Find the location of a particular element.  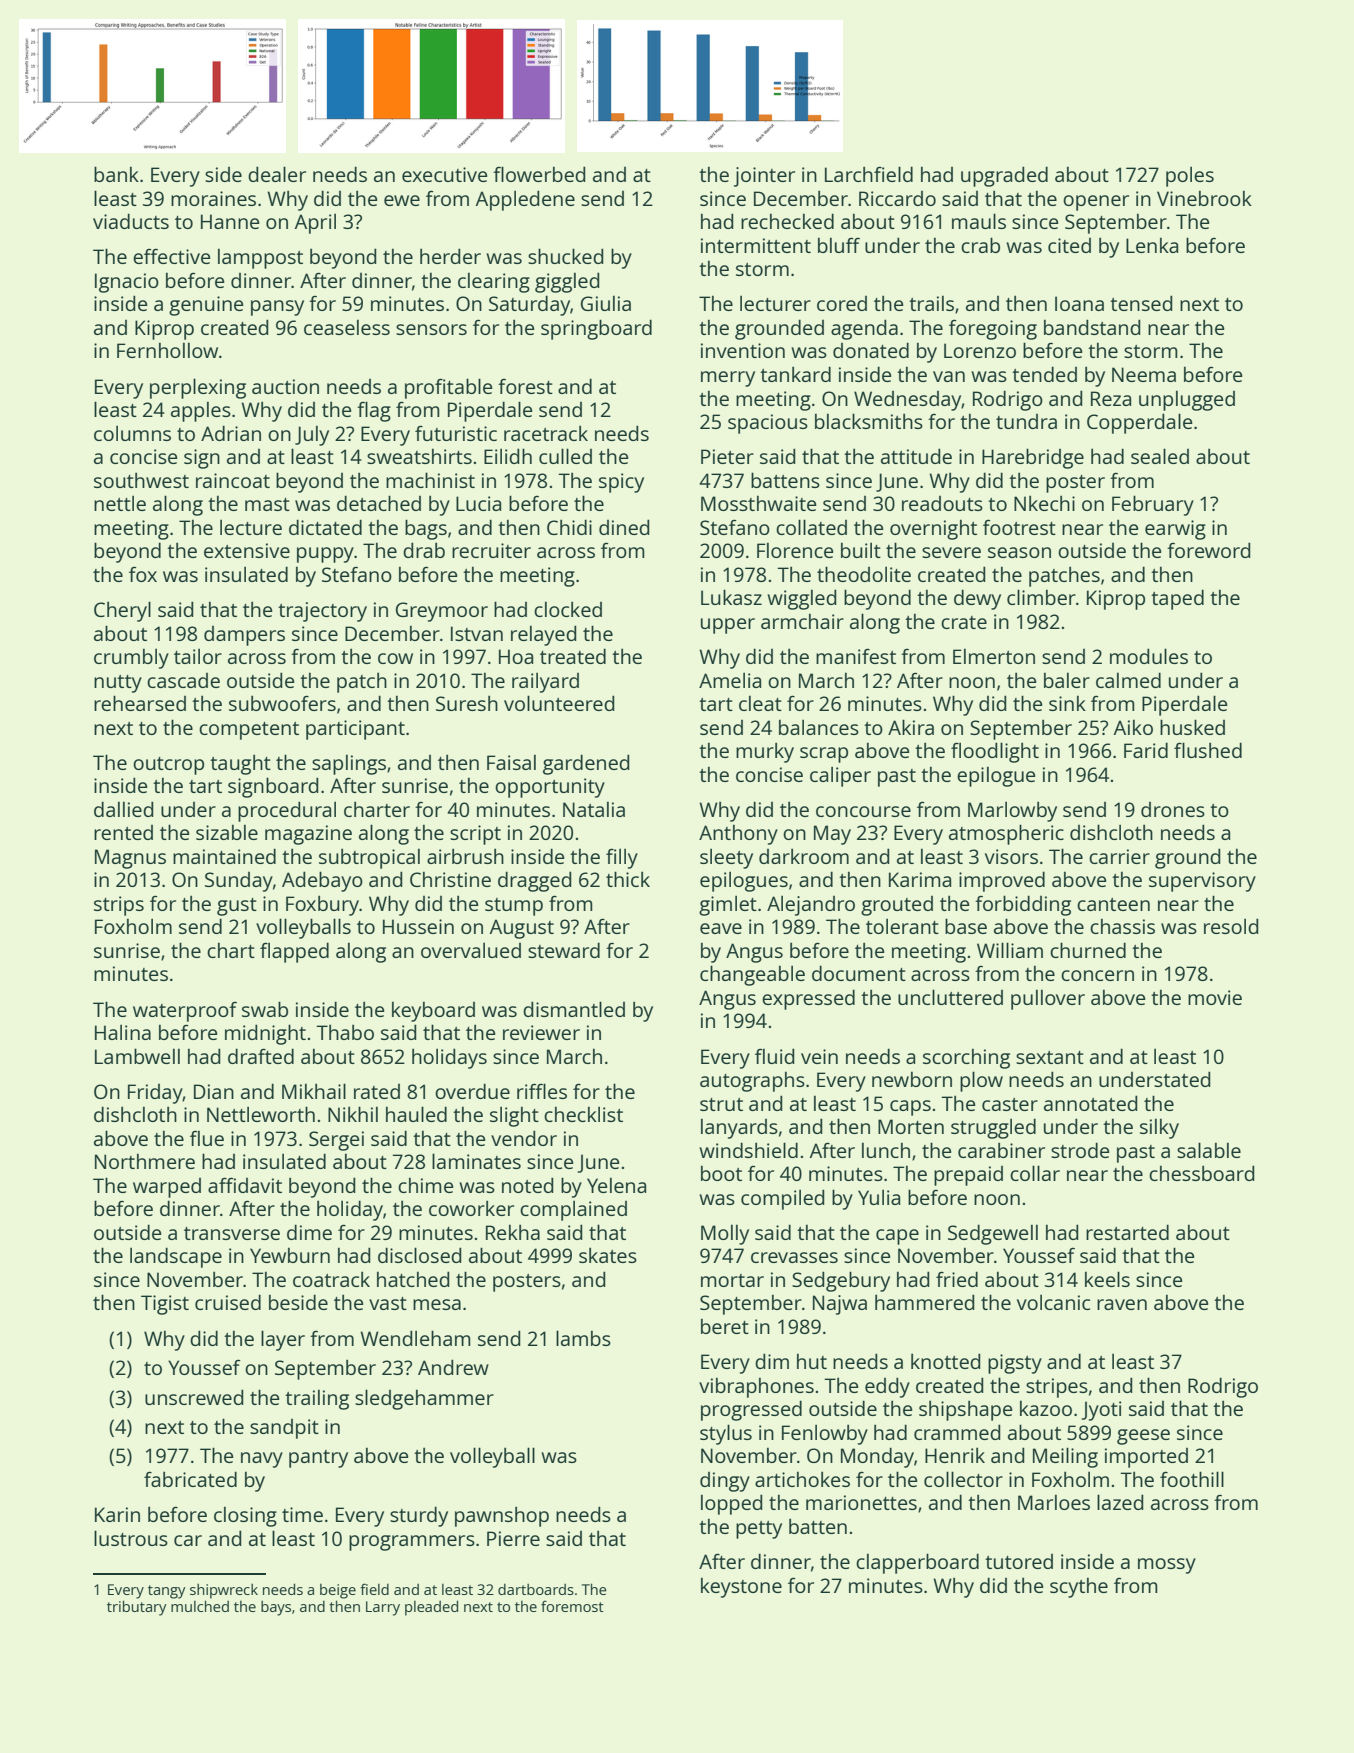

dined is located at coordinates (624, 527).
